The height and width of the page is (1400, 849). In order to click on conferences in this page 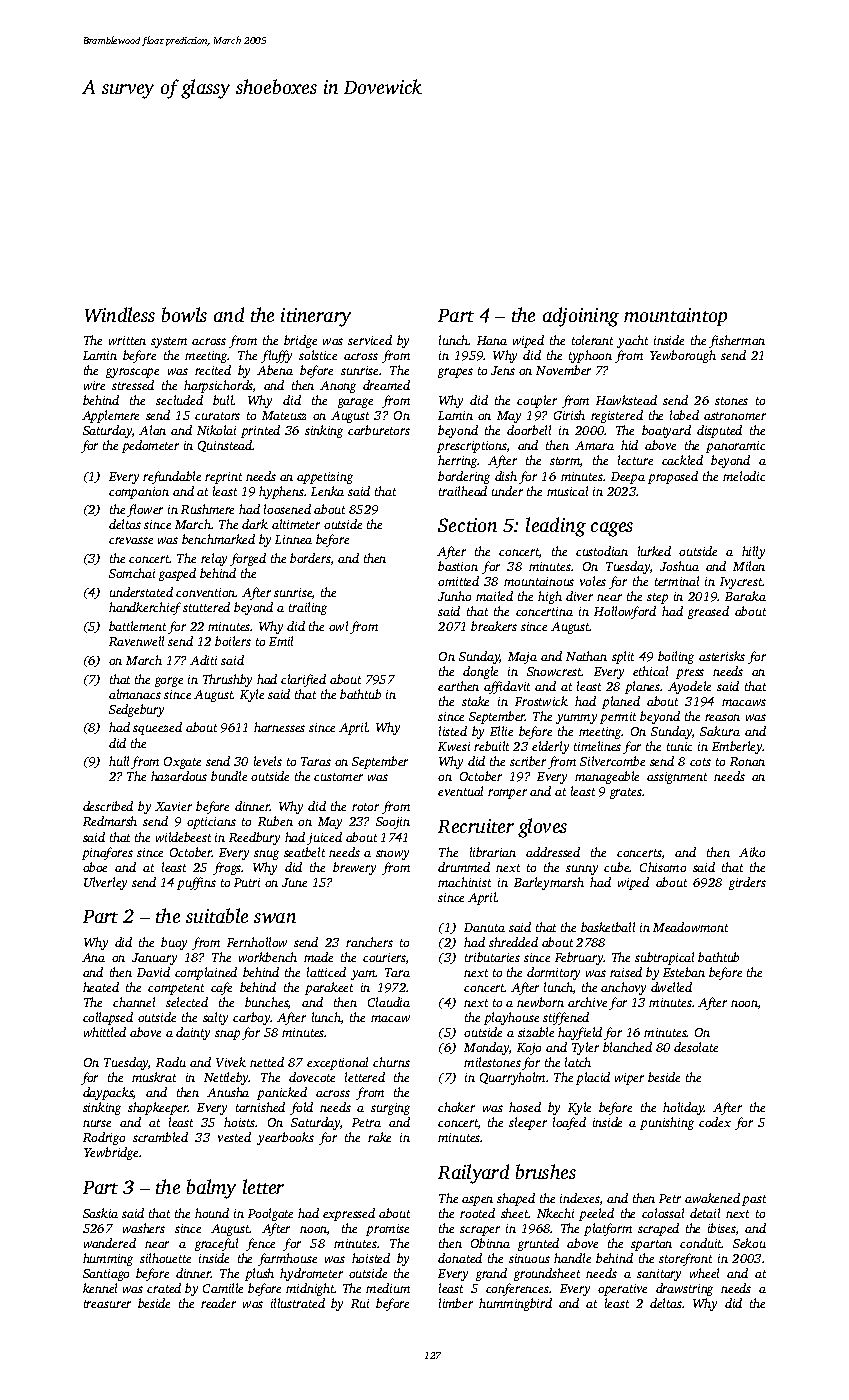, I will do `click(517, 1289)`.
